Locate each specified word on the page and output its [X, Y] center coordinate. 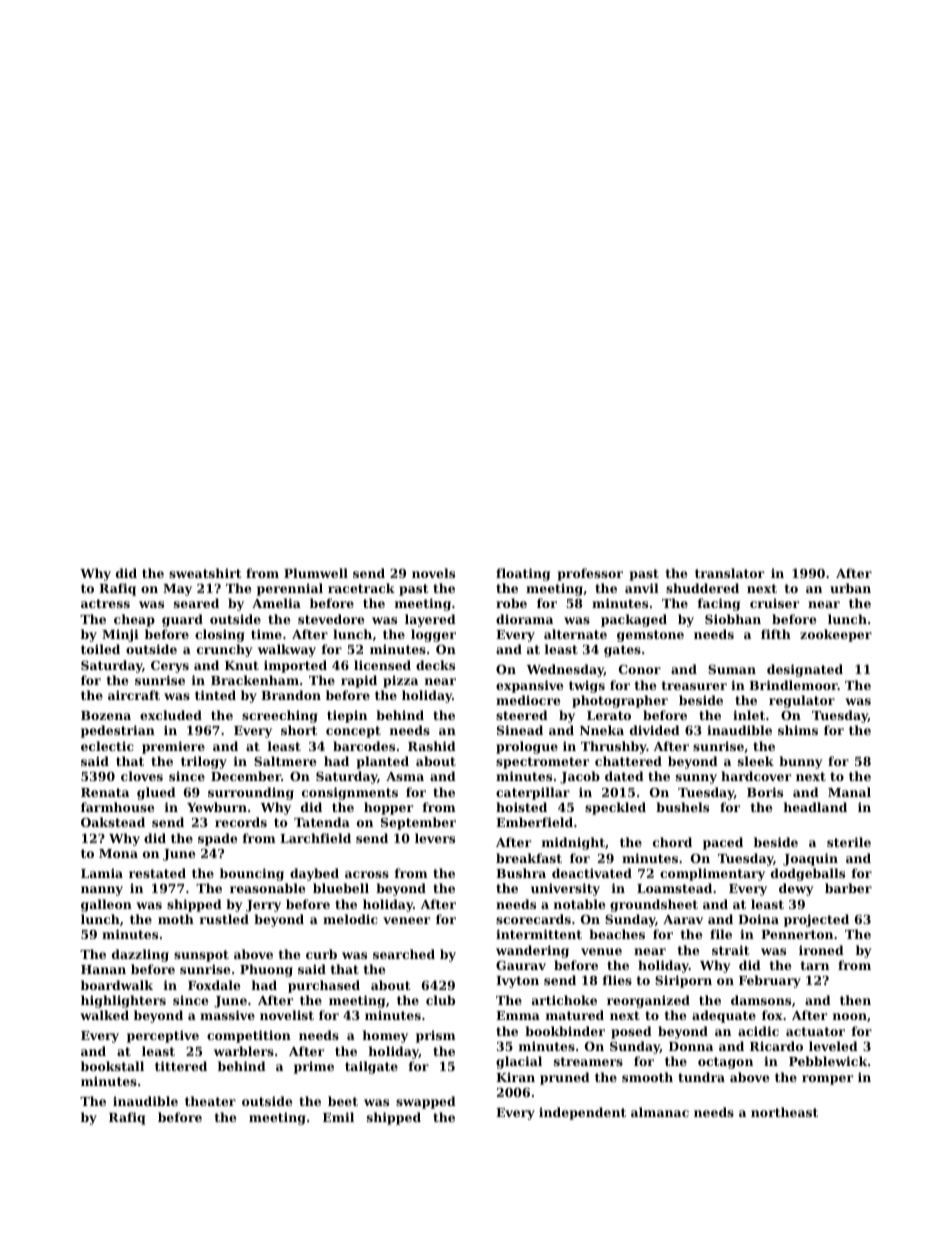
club [440, 1000]
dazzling [140, 955]
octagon [725, 1063]
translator [729, 573]
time [266, 634]
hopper [388, 808]
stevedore [331, 619]
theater [210, 1101]
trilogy [204, 762]
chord [672, 842]
